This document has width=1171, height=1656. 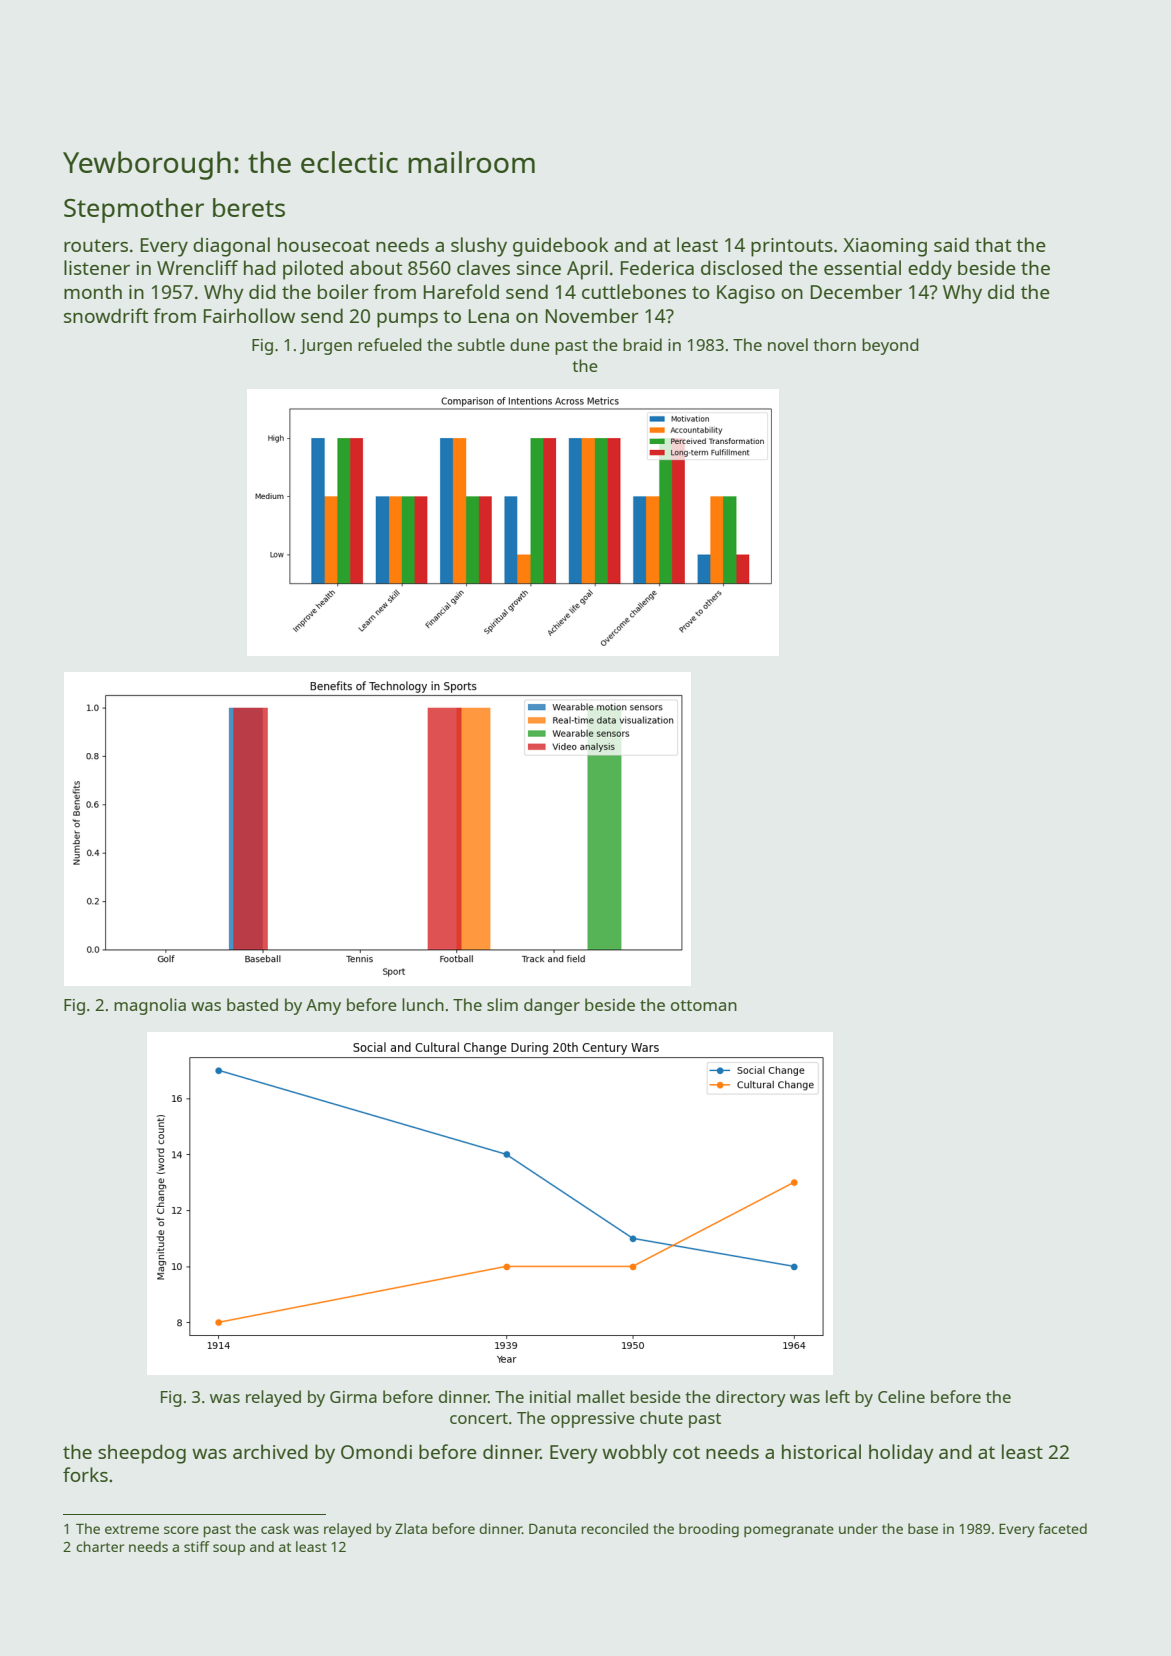 I want to click on dune, so click(x=530, y=344).
